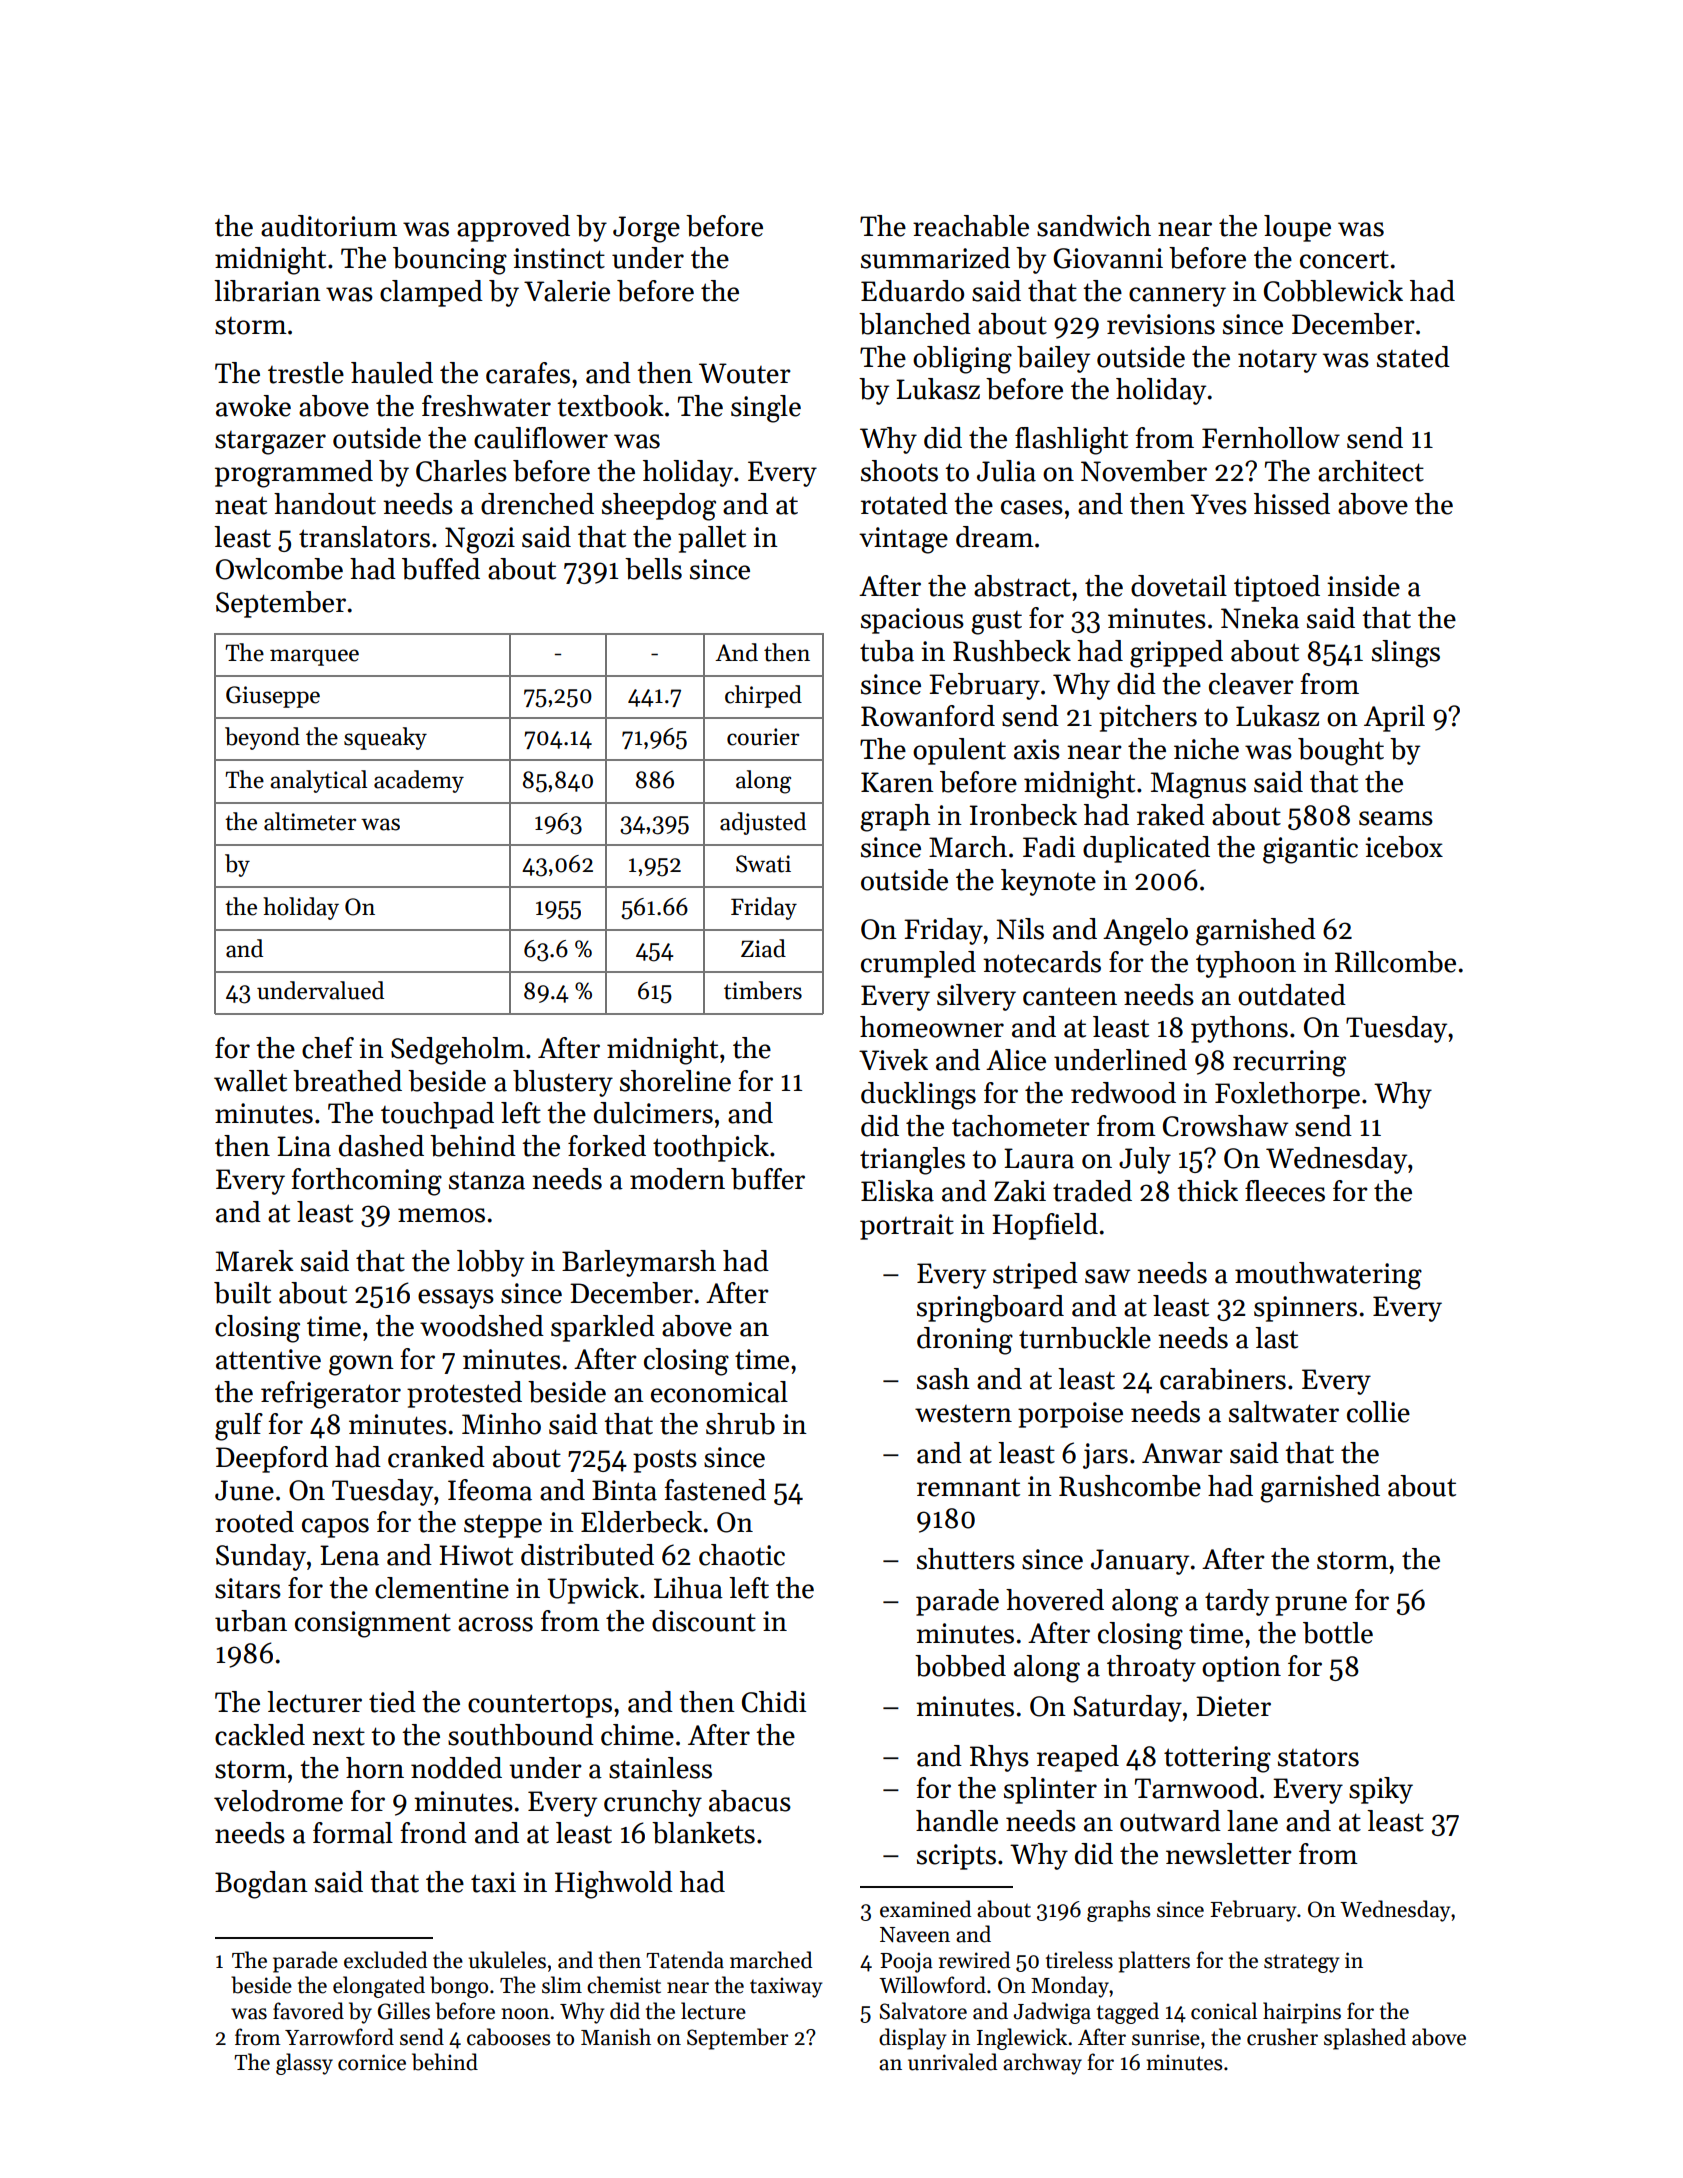  What do you see at coordinates (1297, 228) in the screenshot?
I see `loupe` at bounding box center [1297, 228].
